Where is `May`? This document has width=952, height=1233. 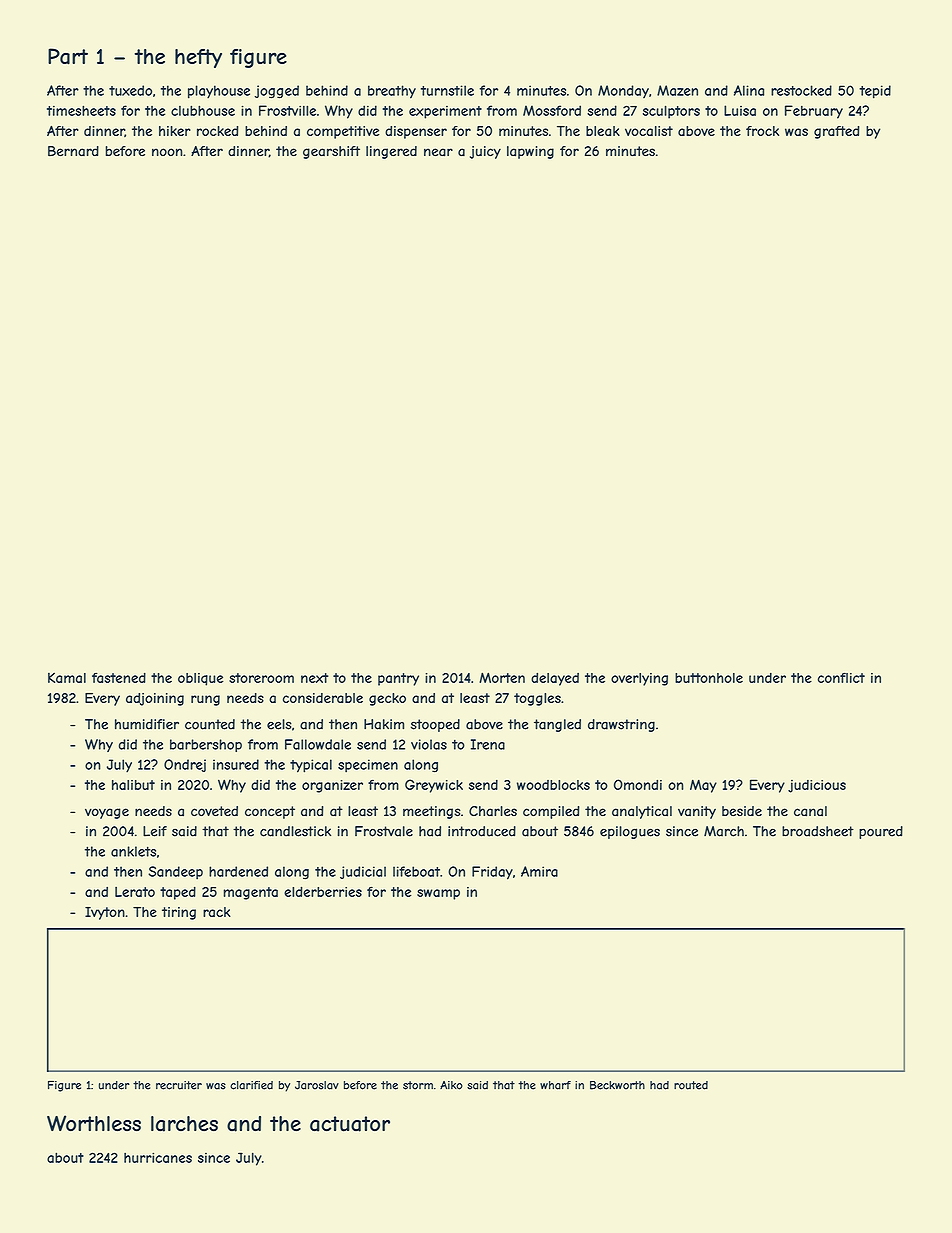
May is located at coordinates (703, 786).
